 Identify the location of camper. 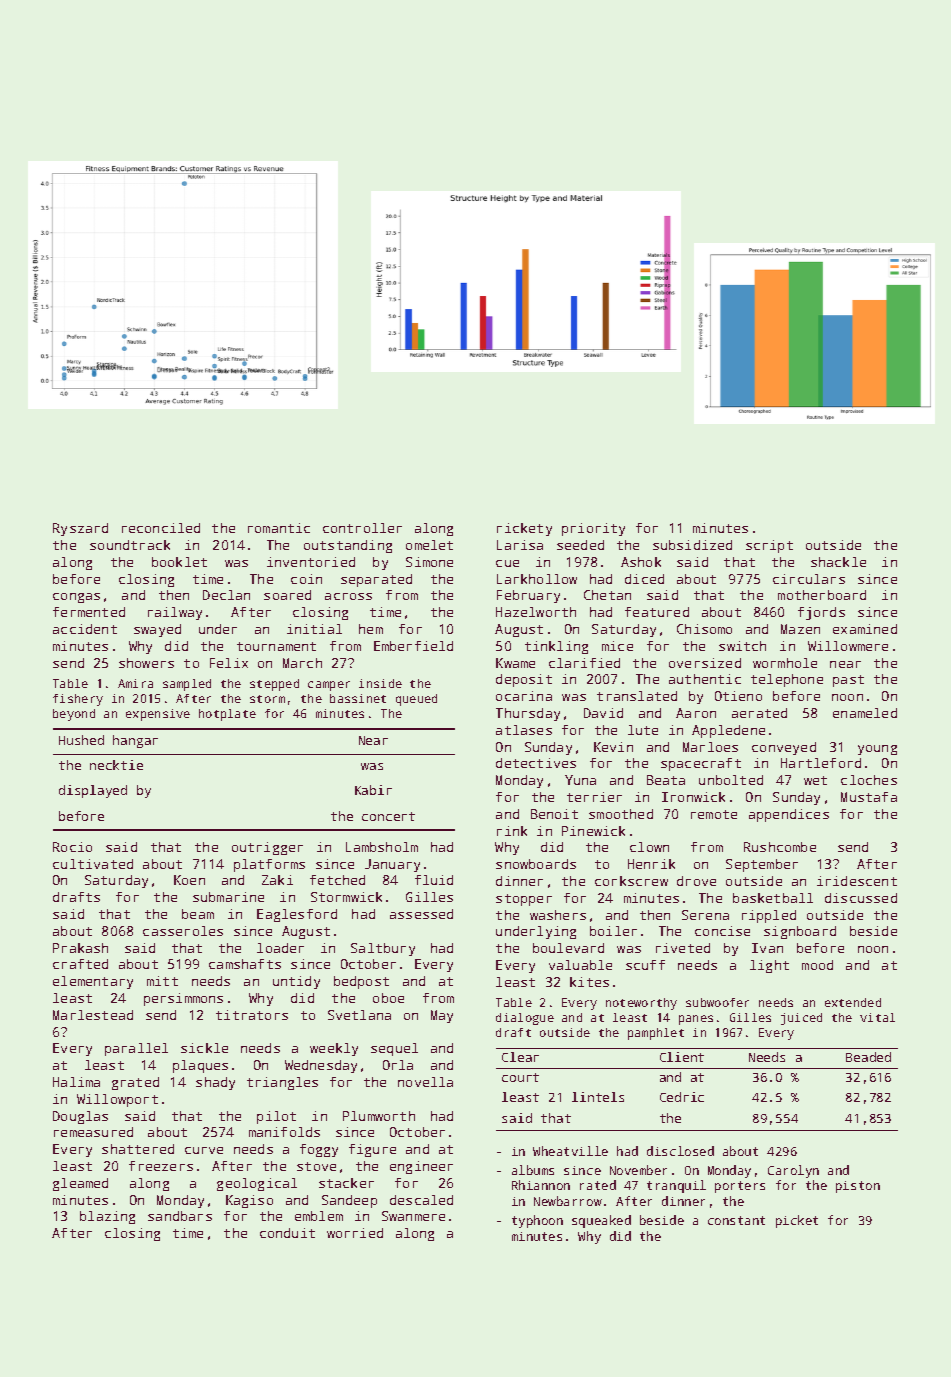
(329, 686).
